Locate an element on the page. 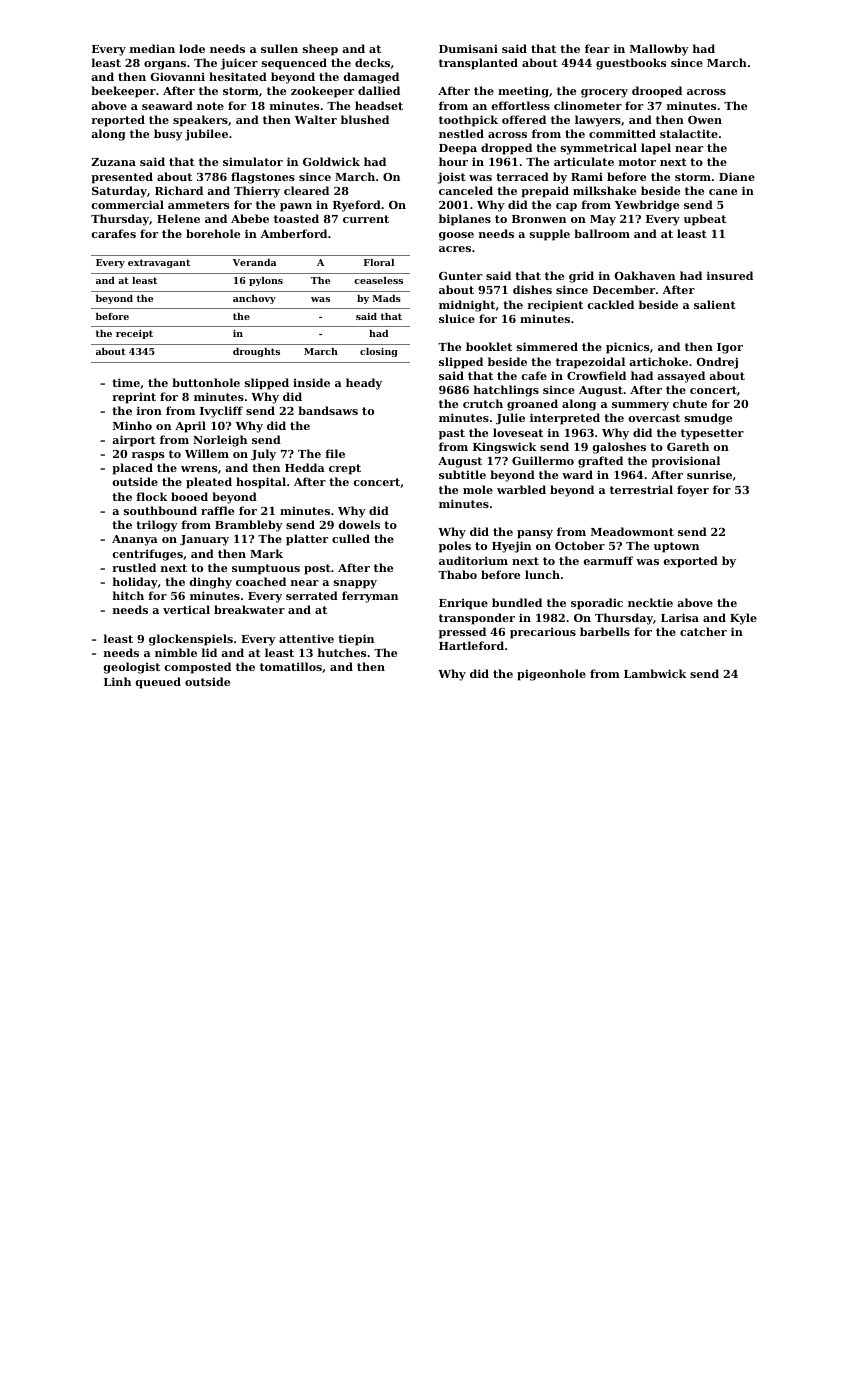  presented is located at coordinates (122, 178).
